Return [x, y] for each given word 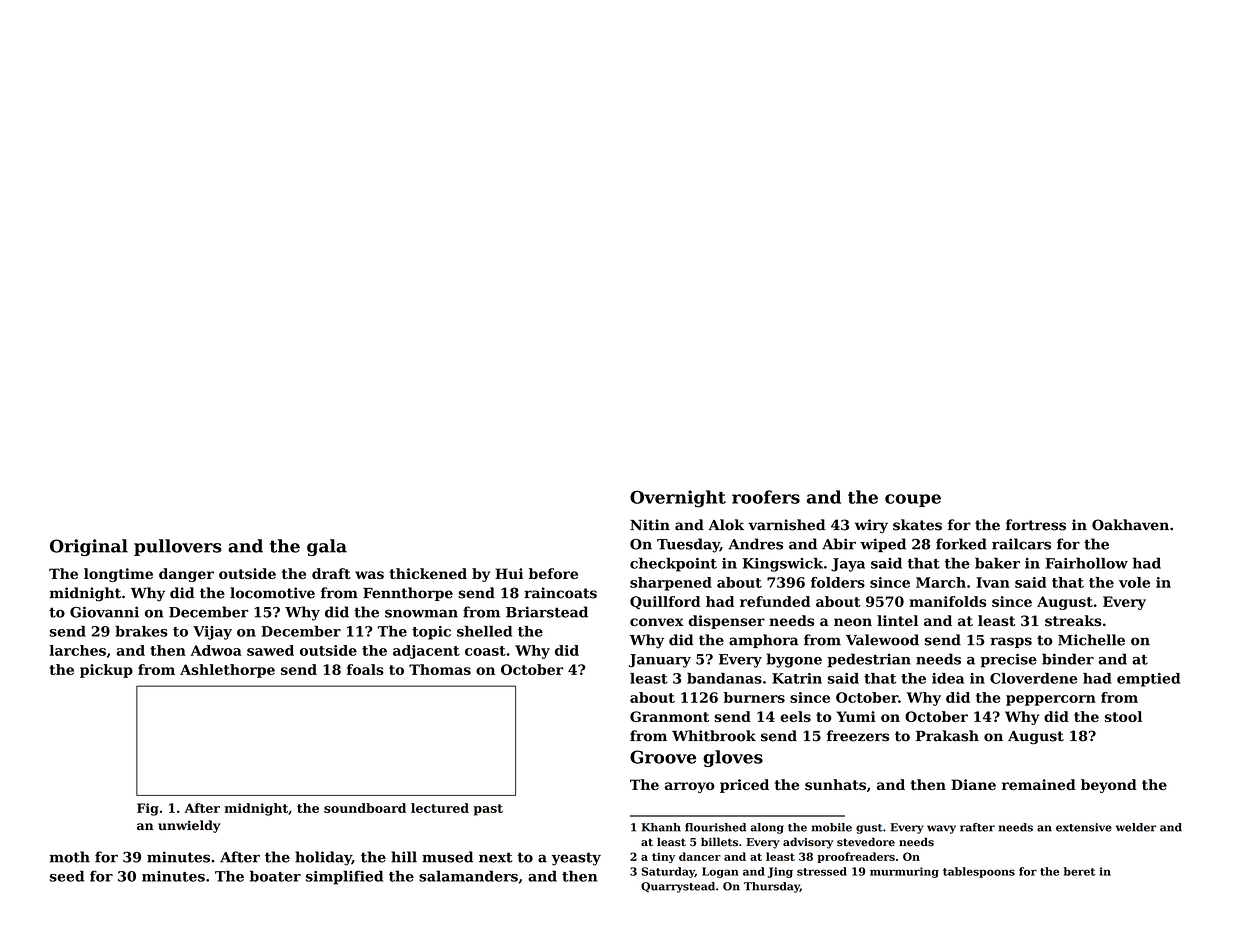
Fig [148, 809]
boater [275, 876]
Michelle [1091, 640]
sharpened [671, 584]
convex [657, 622]
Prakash [947, 736]
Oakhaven [1130, 525]
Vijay [212, 633]
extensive [1084, 827]
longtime [118, 575]
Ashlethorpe [227, 671]
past [488, 810]
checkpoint [673, 564]
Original [89, 547]
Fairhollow [1086, 563]
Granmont [669, 716]
